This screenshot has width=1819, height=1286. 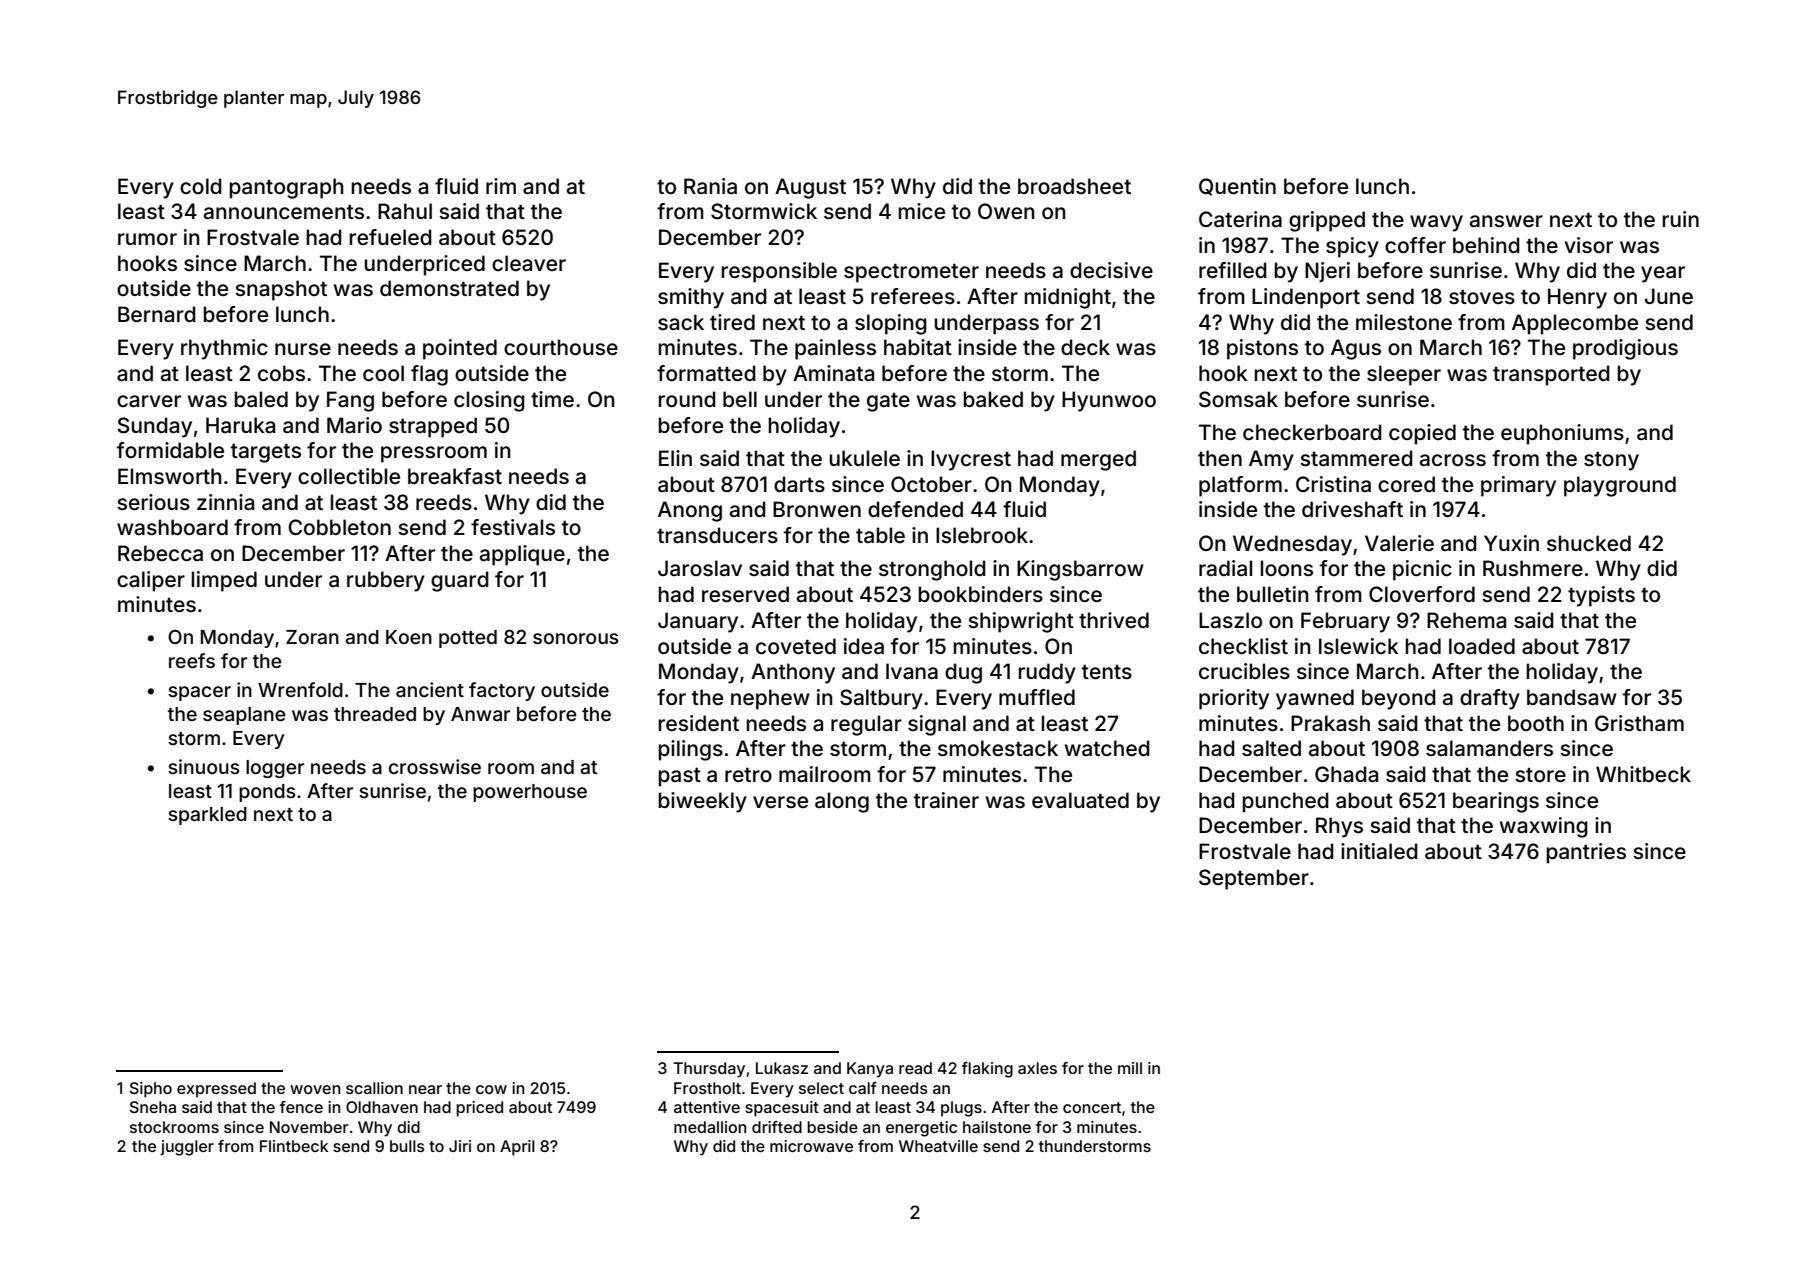 What do you see at coordinates (386, 581) in the screenshot?
I see `rubbery` at bounding box center [386, 581].
